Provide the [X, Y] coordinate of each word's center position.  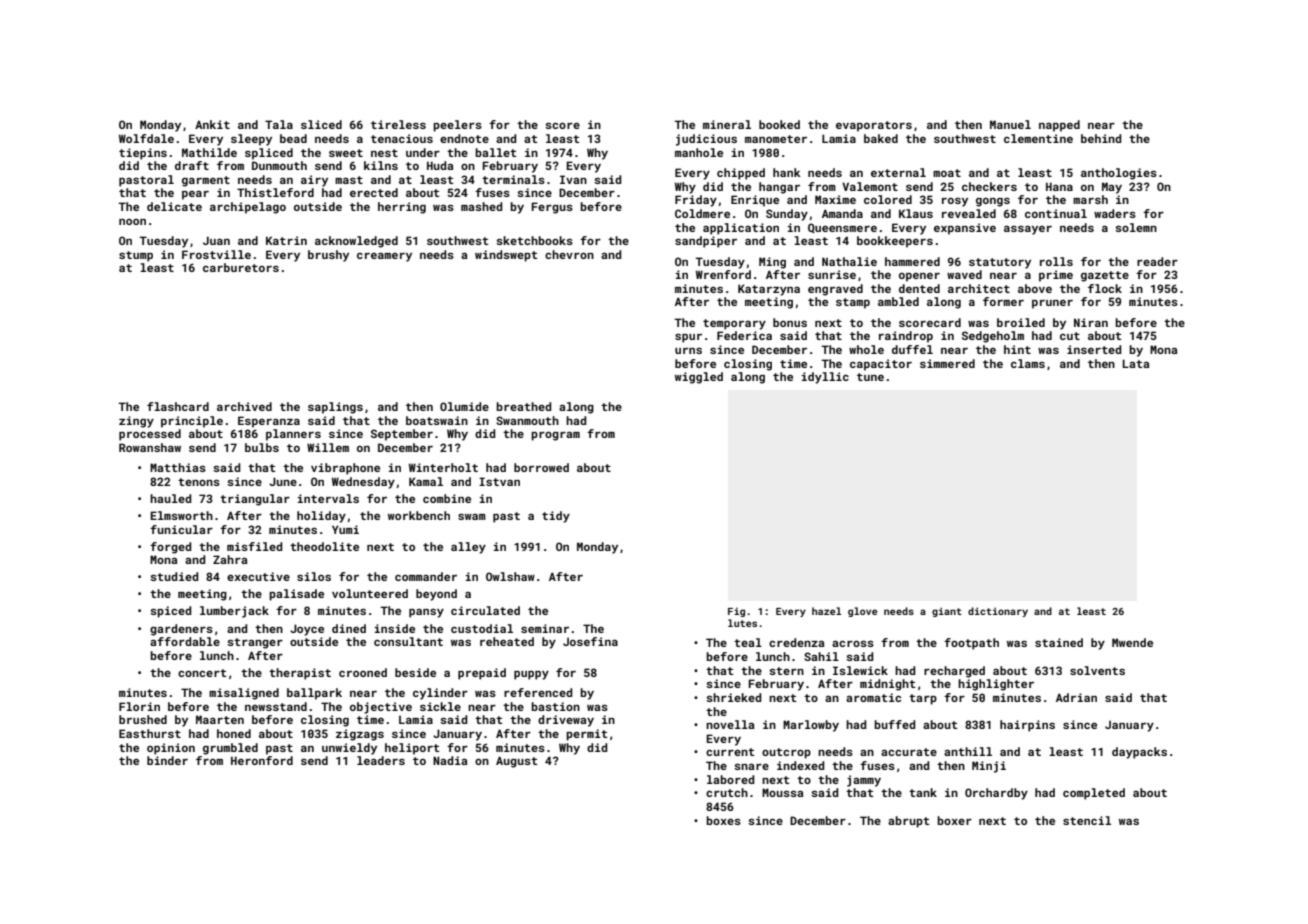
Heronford [262, 760]
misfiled [254, 546]
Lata [1136, 363]
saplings [335, 408]
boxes [723, 820]
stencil [1087, 820]
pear [195, 195]
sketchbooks [534, 240]
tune [870, 377]
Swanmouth [527, 420]
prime [1056, 276]
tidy [556, 517]
